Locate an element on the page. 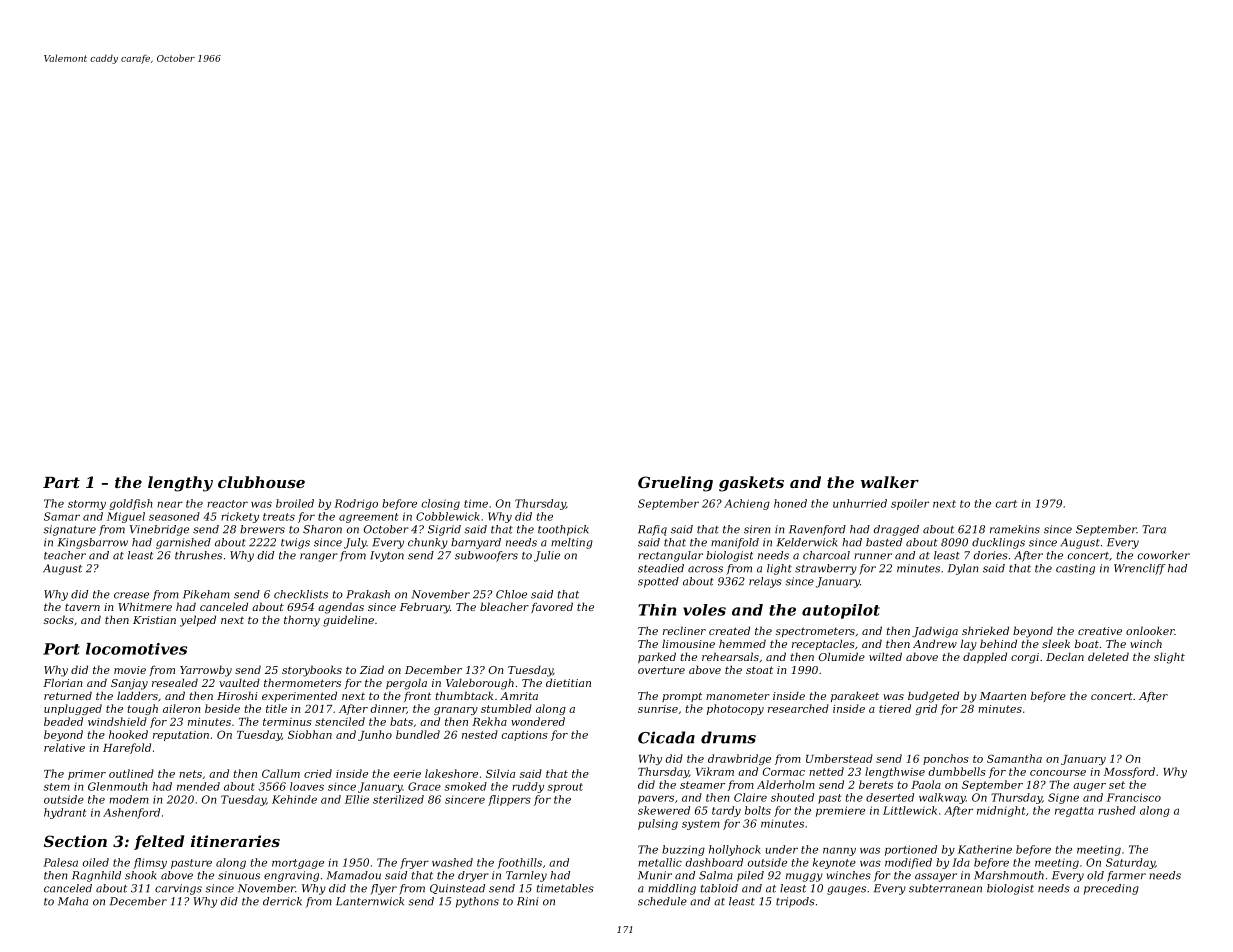 The height and width of the document is (952, 1233). Part is located at coordinates (61, 482).
